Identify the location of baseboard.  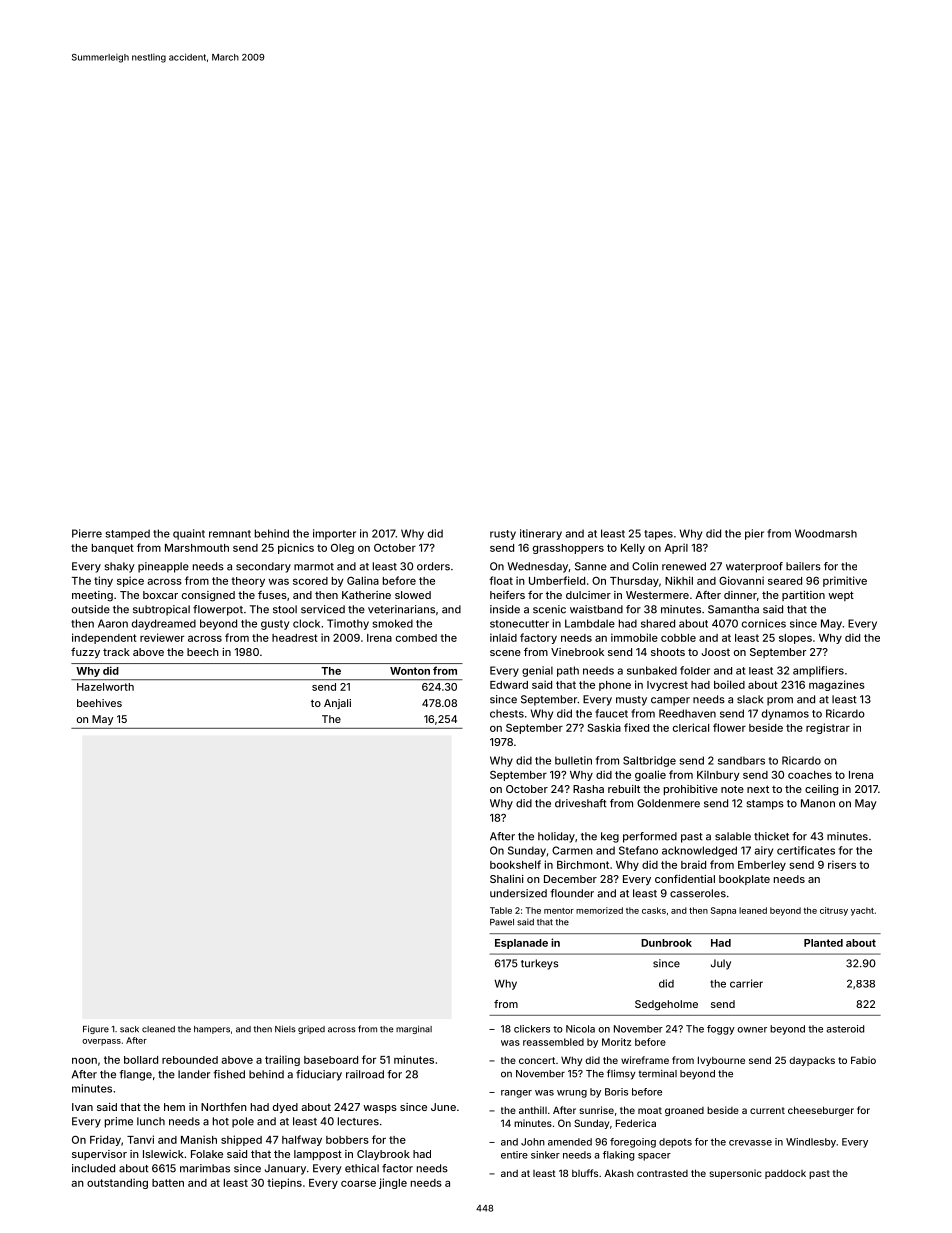
(331, 1060).
